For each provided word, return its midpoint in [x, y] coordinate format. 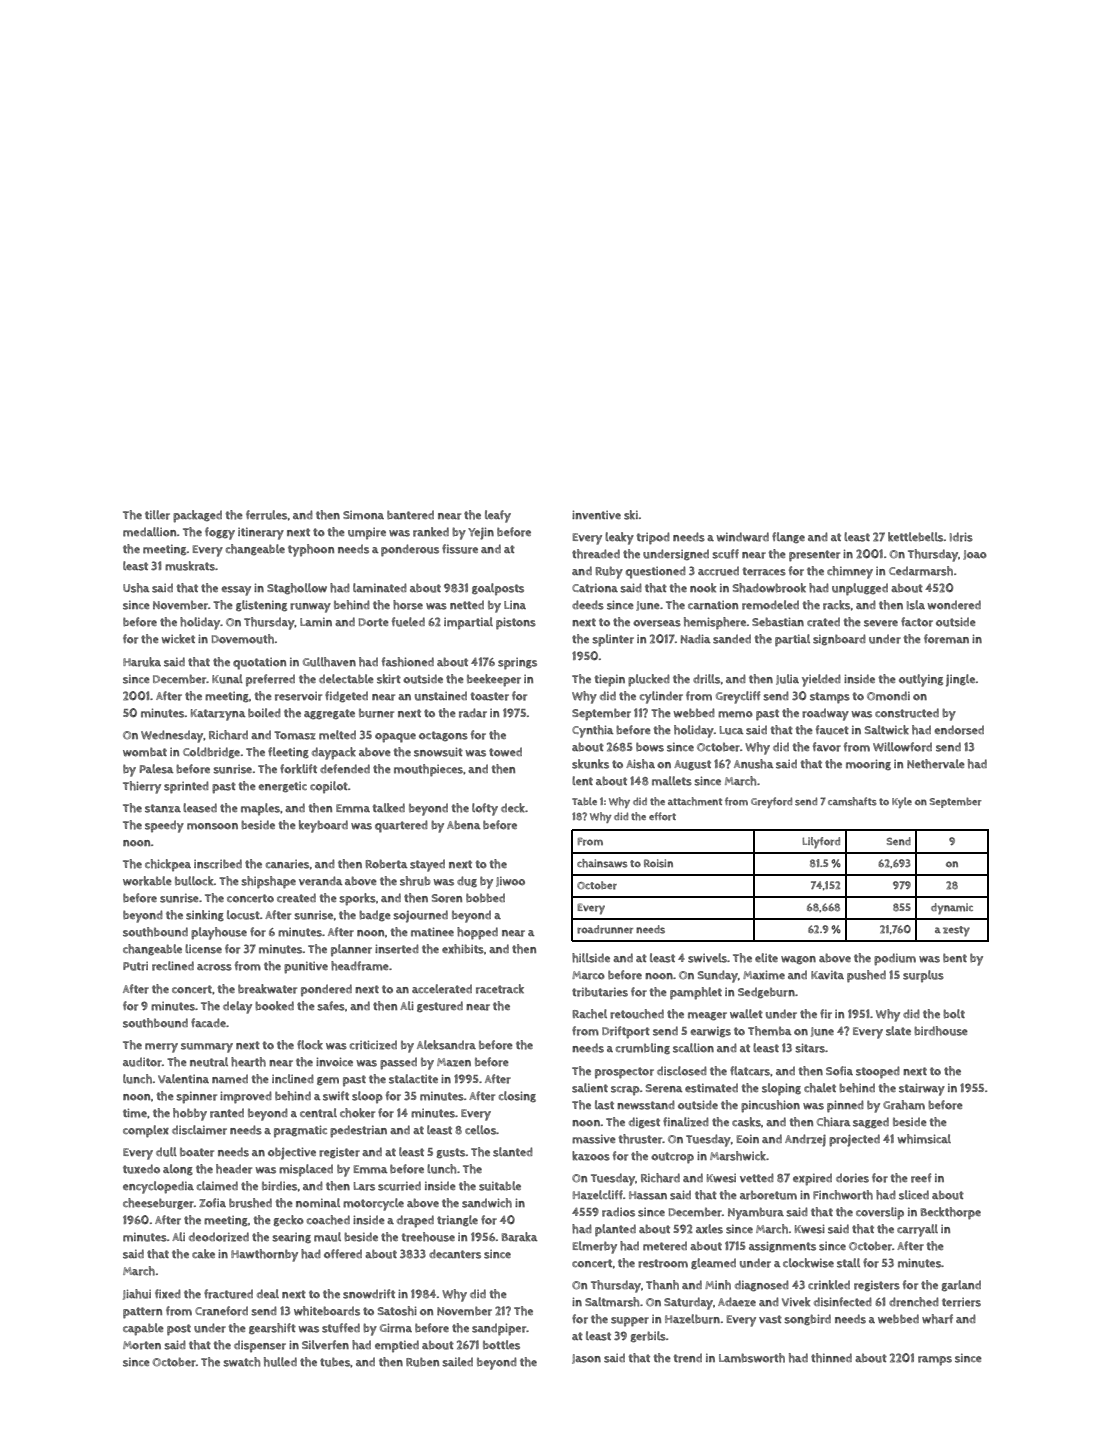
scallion [693, 1048]
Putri [135, 966]
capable [143, 1329]
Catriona [595, 588]
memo [735, 714]
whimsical [924, 1139]
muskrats [190, 566]
